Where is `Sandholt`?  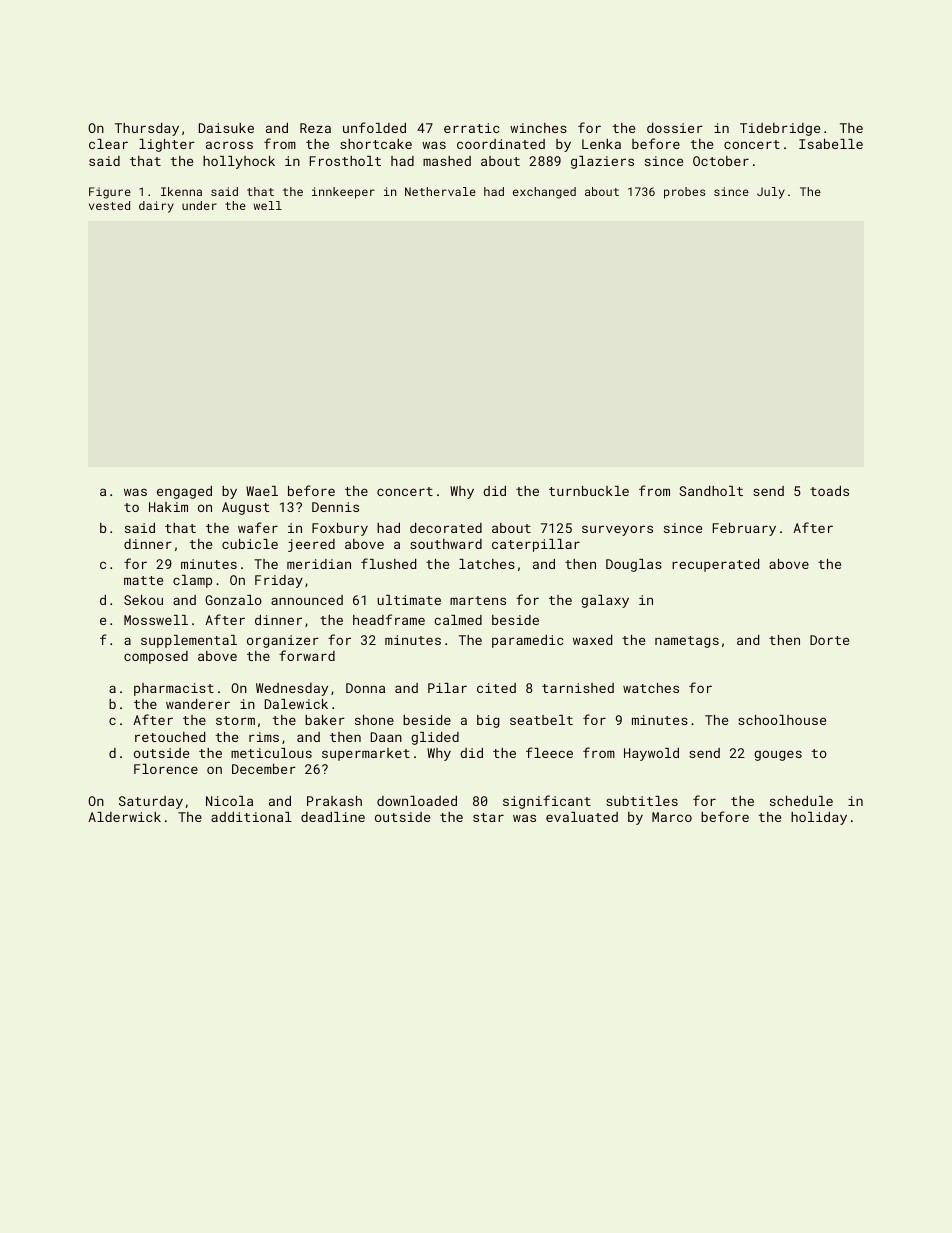
Sandholt is located at coordinates (711, 491).
